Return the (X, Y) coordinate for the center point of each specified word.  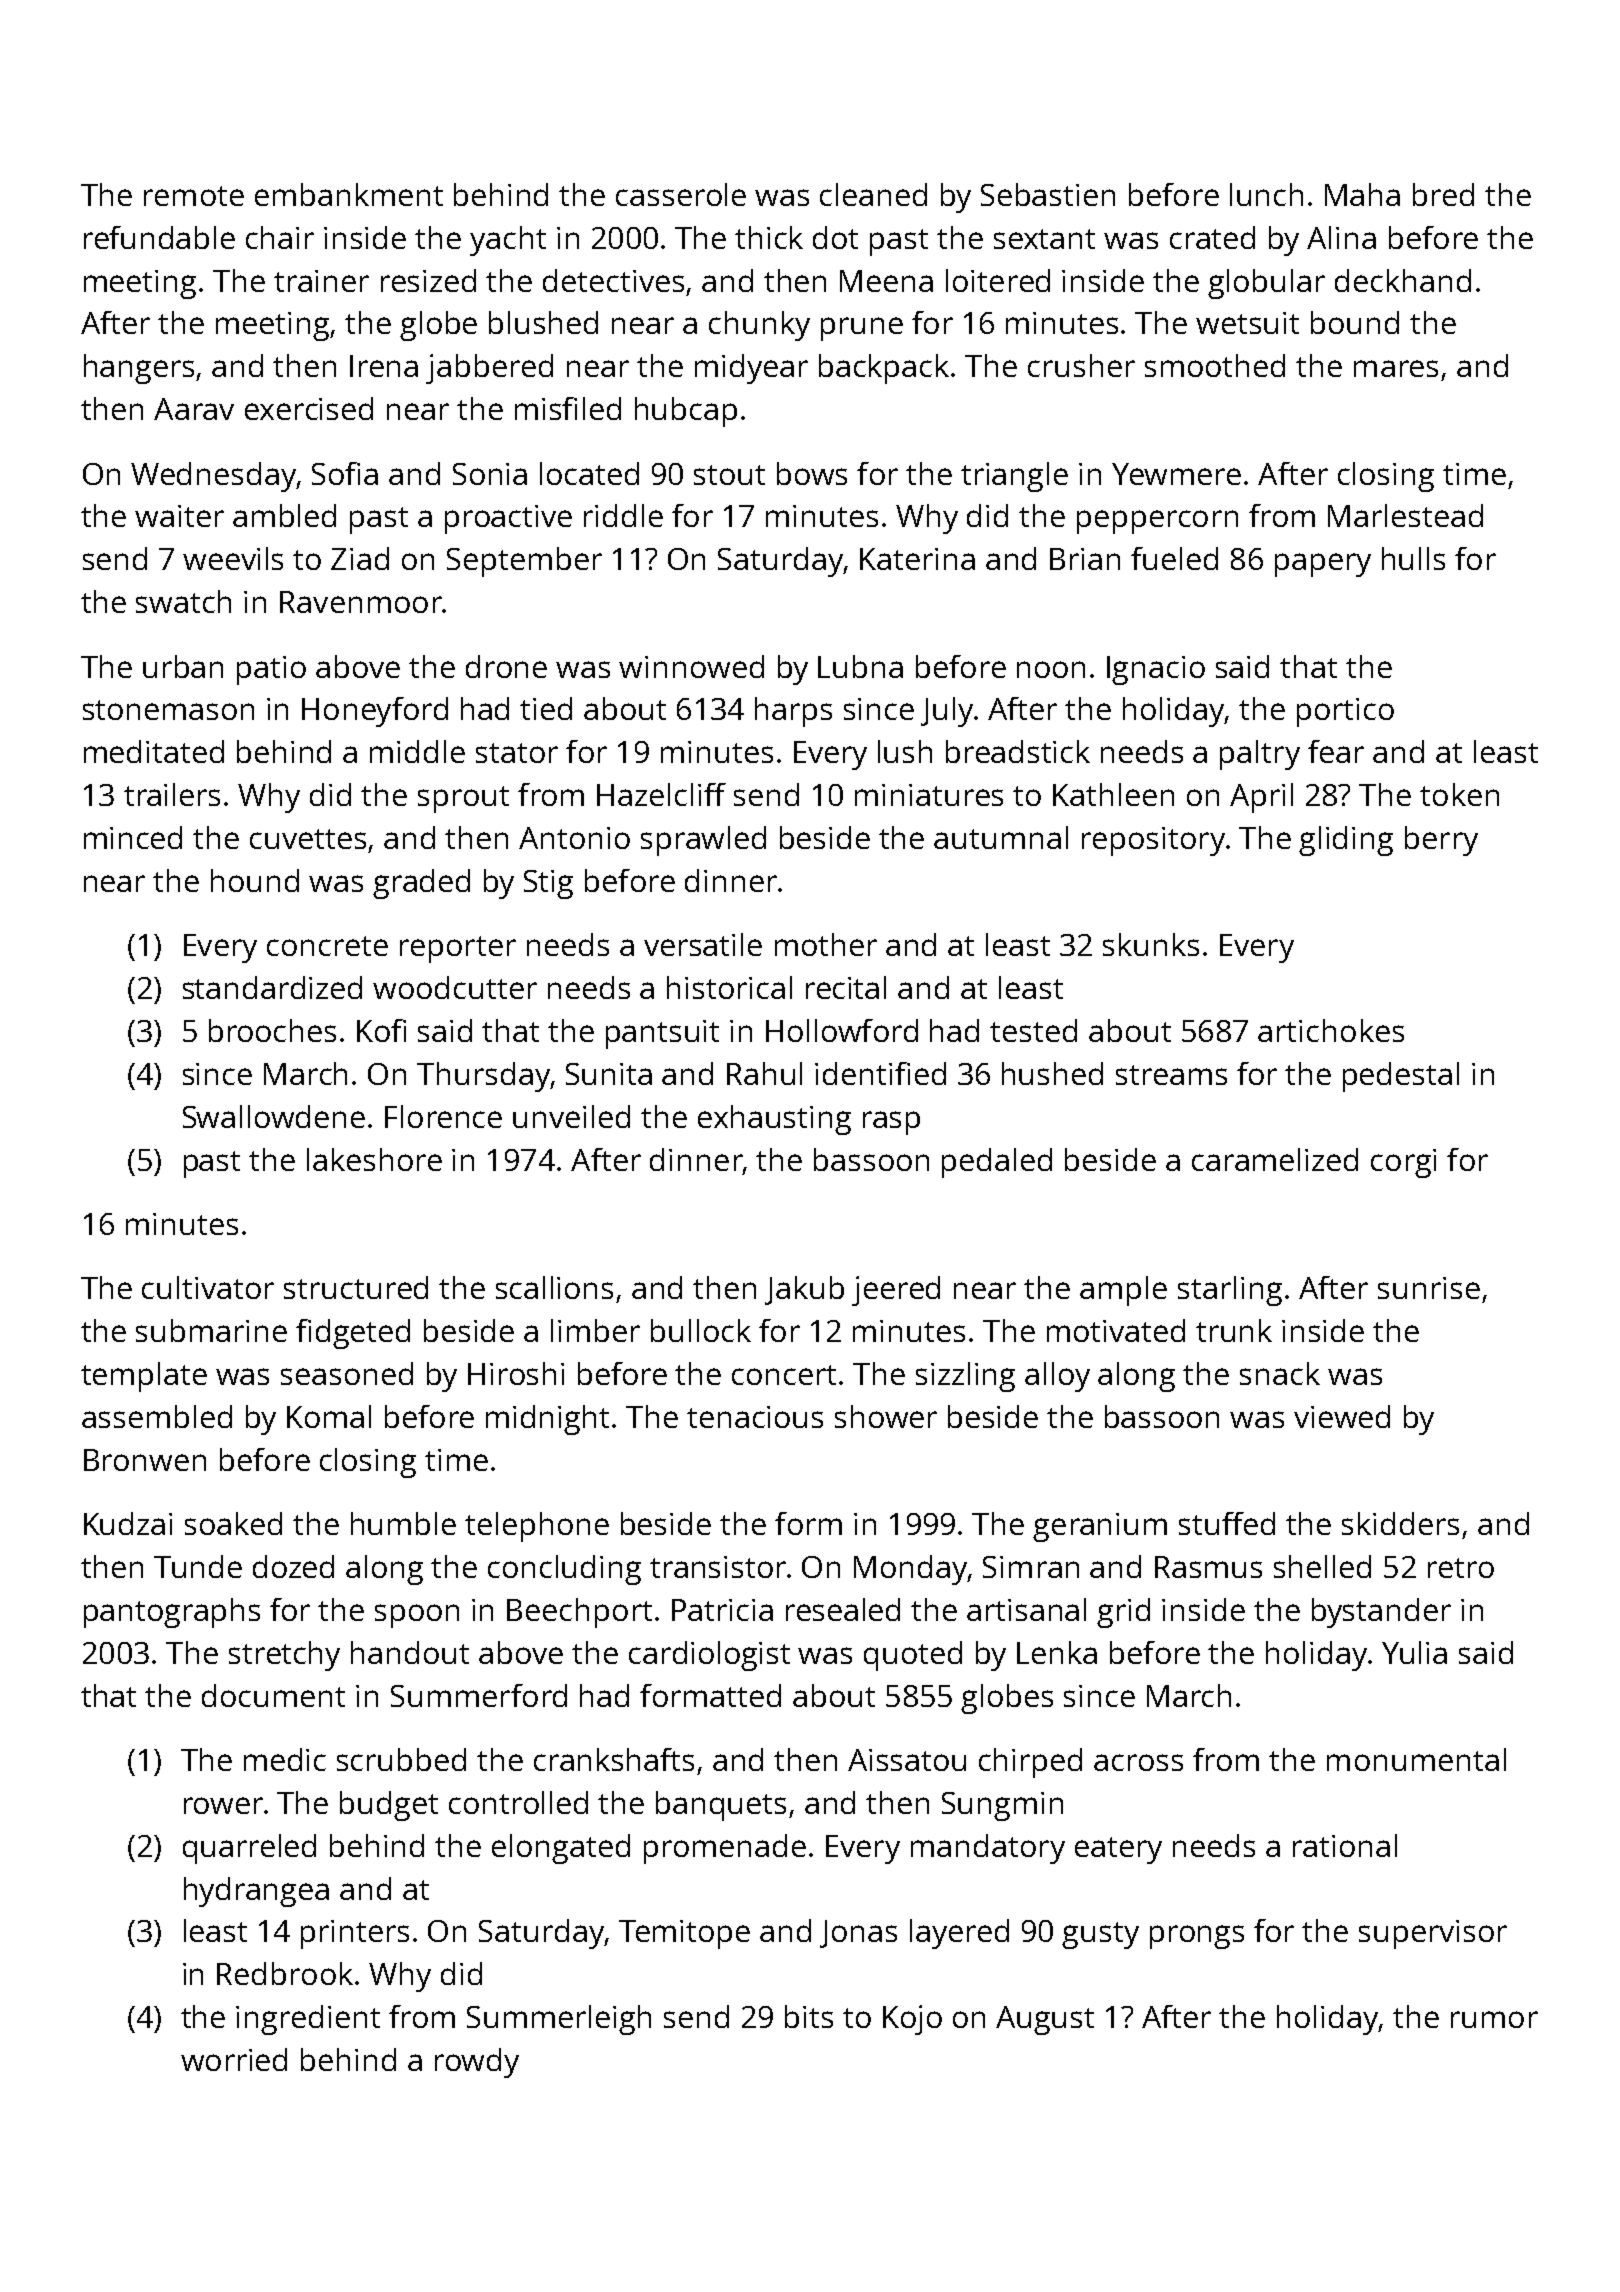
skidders (1400, 1523)
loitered (998, 280)
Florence (443, 1116)
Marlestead (1405, 515)
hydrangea (256, 1892)
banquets (721, 1806)
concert (784, 1375)
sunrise (1429, 1288)
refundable (159, 237)
